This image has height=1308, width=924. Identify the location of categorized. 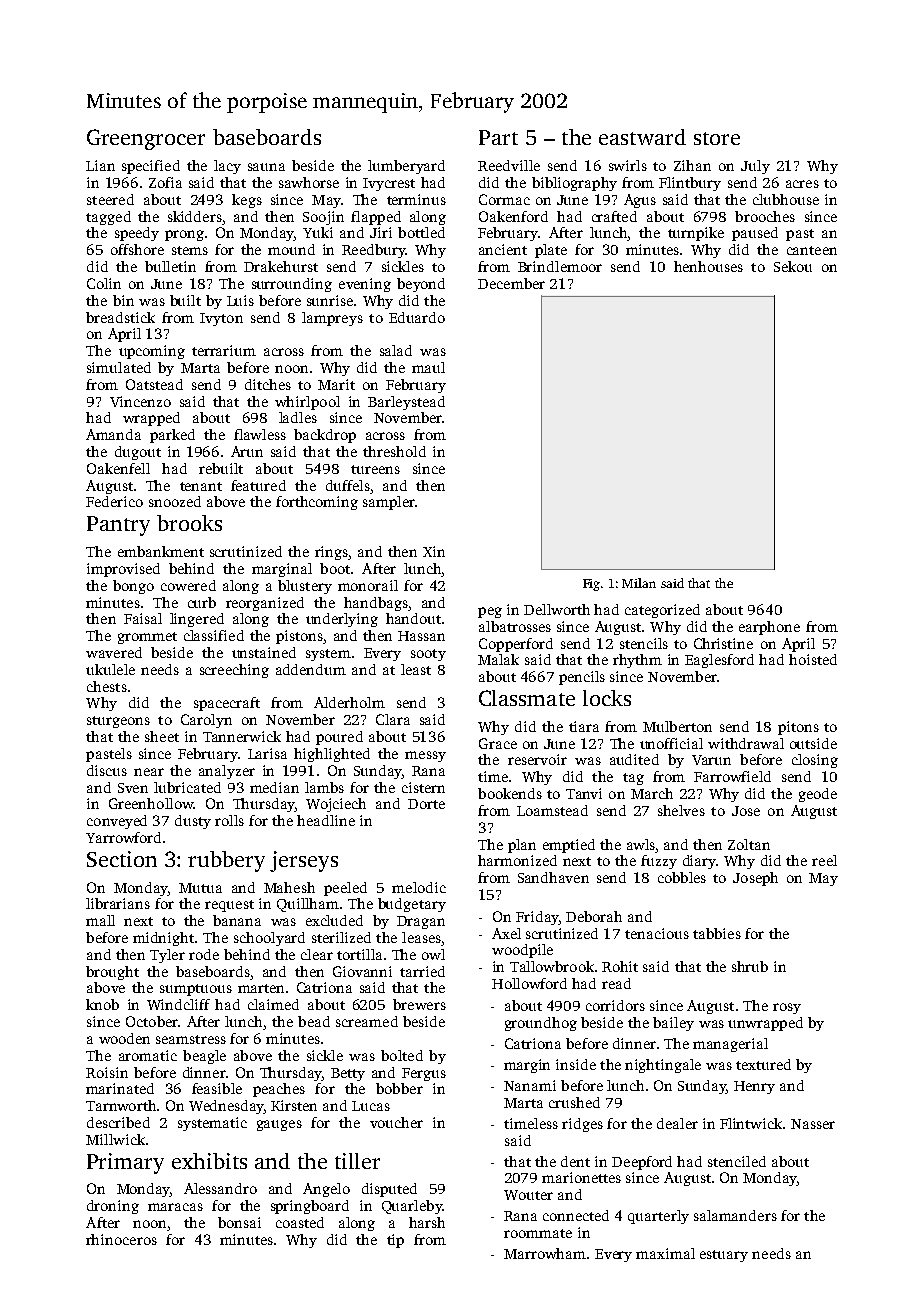
(662, 611).
